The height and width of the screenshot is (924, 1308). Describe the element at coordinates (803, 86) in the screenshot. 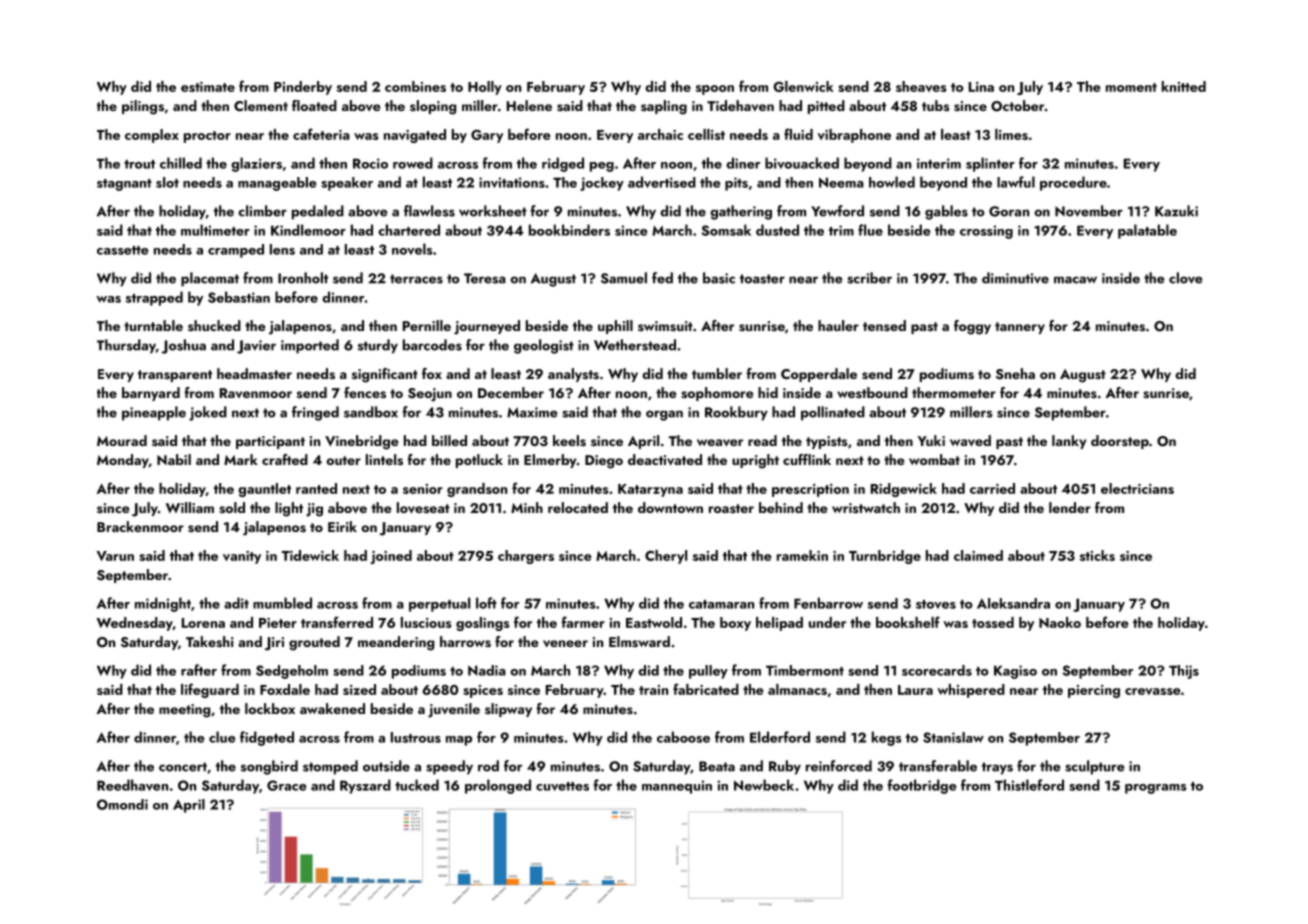

I see `Glenwick` at that location.
